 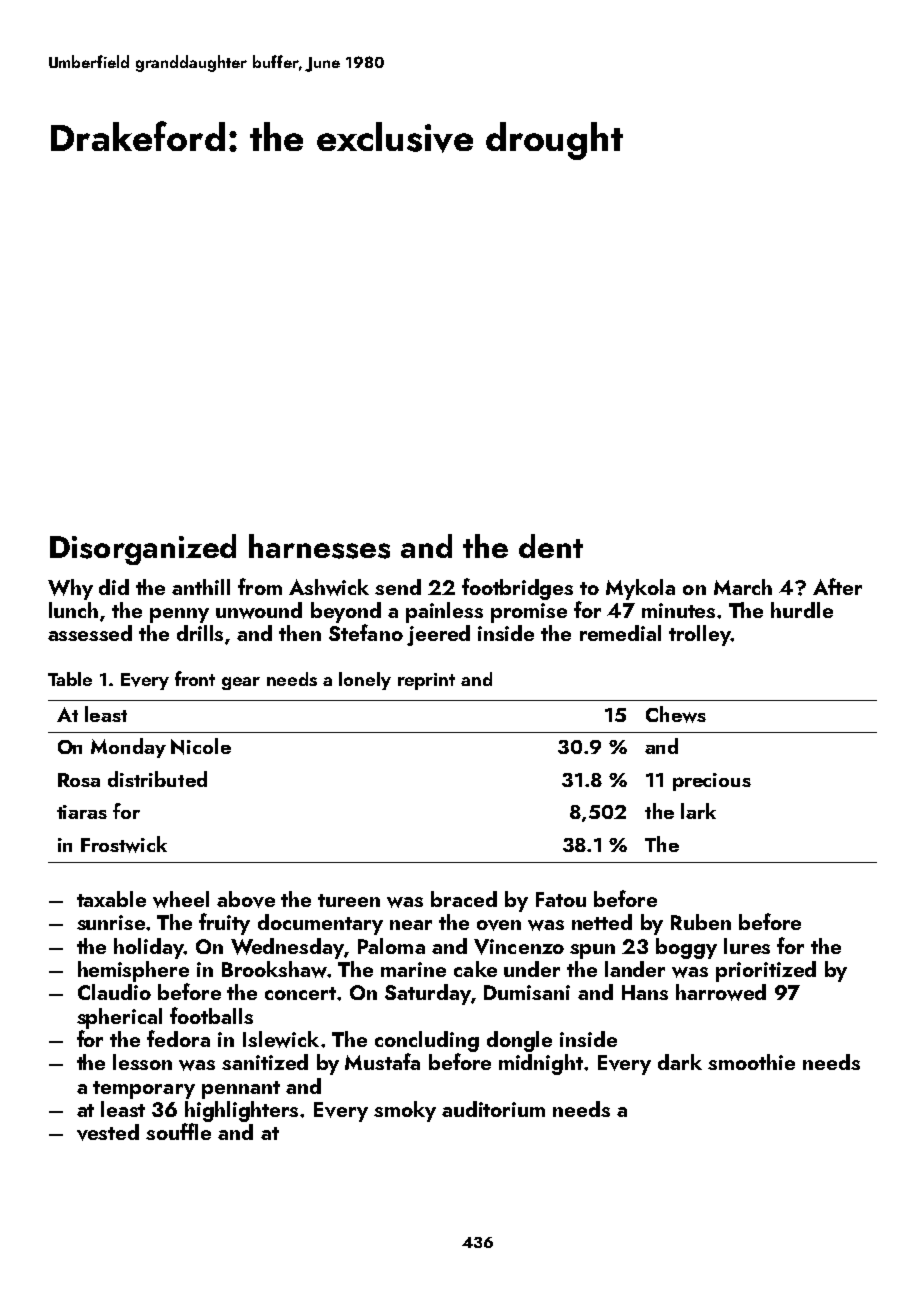 I want to click on Claudio, so click(x=114, y=992).
